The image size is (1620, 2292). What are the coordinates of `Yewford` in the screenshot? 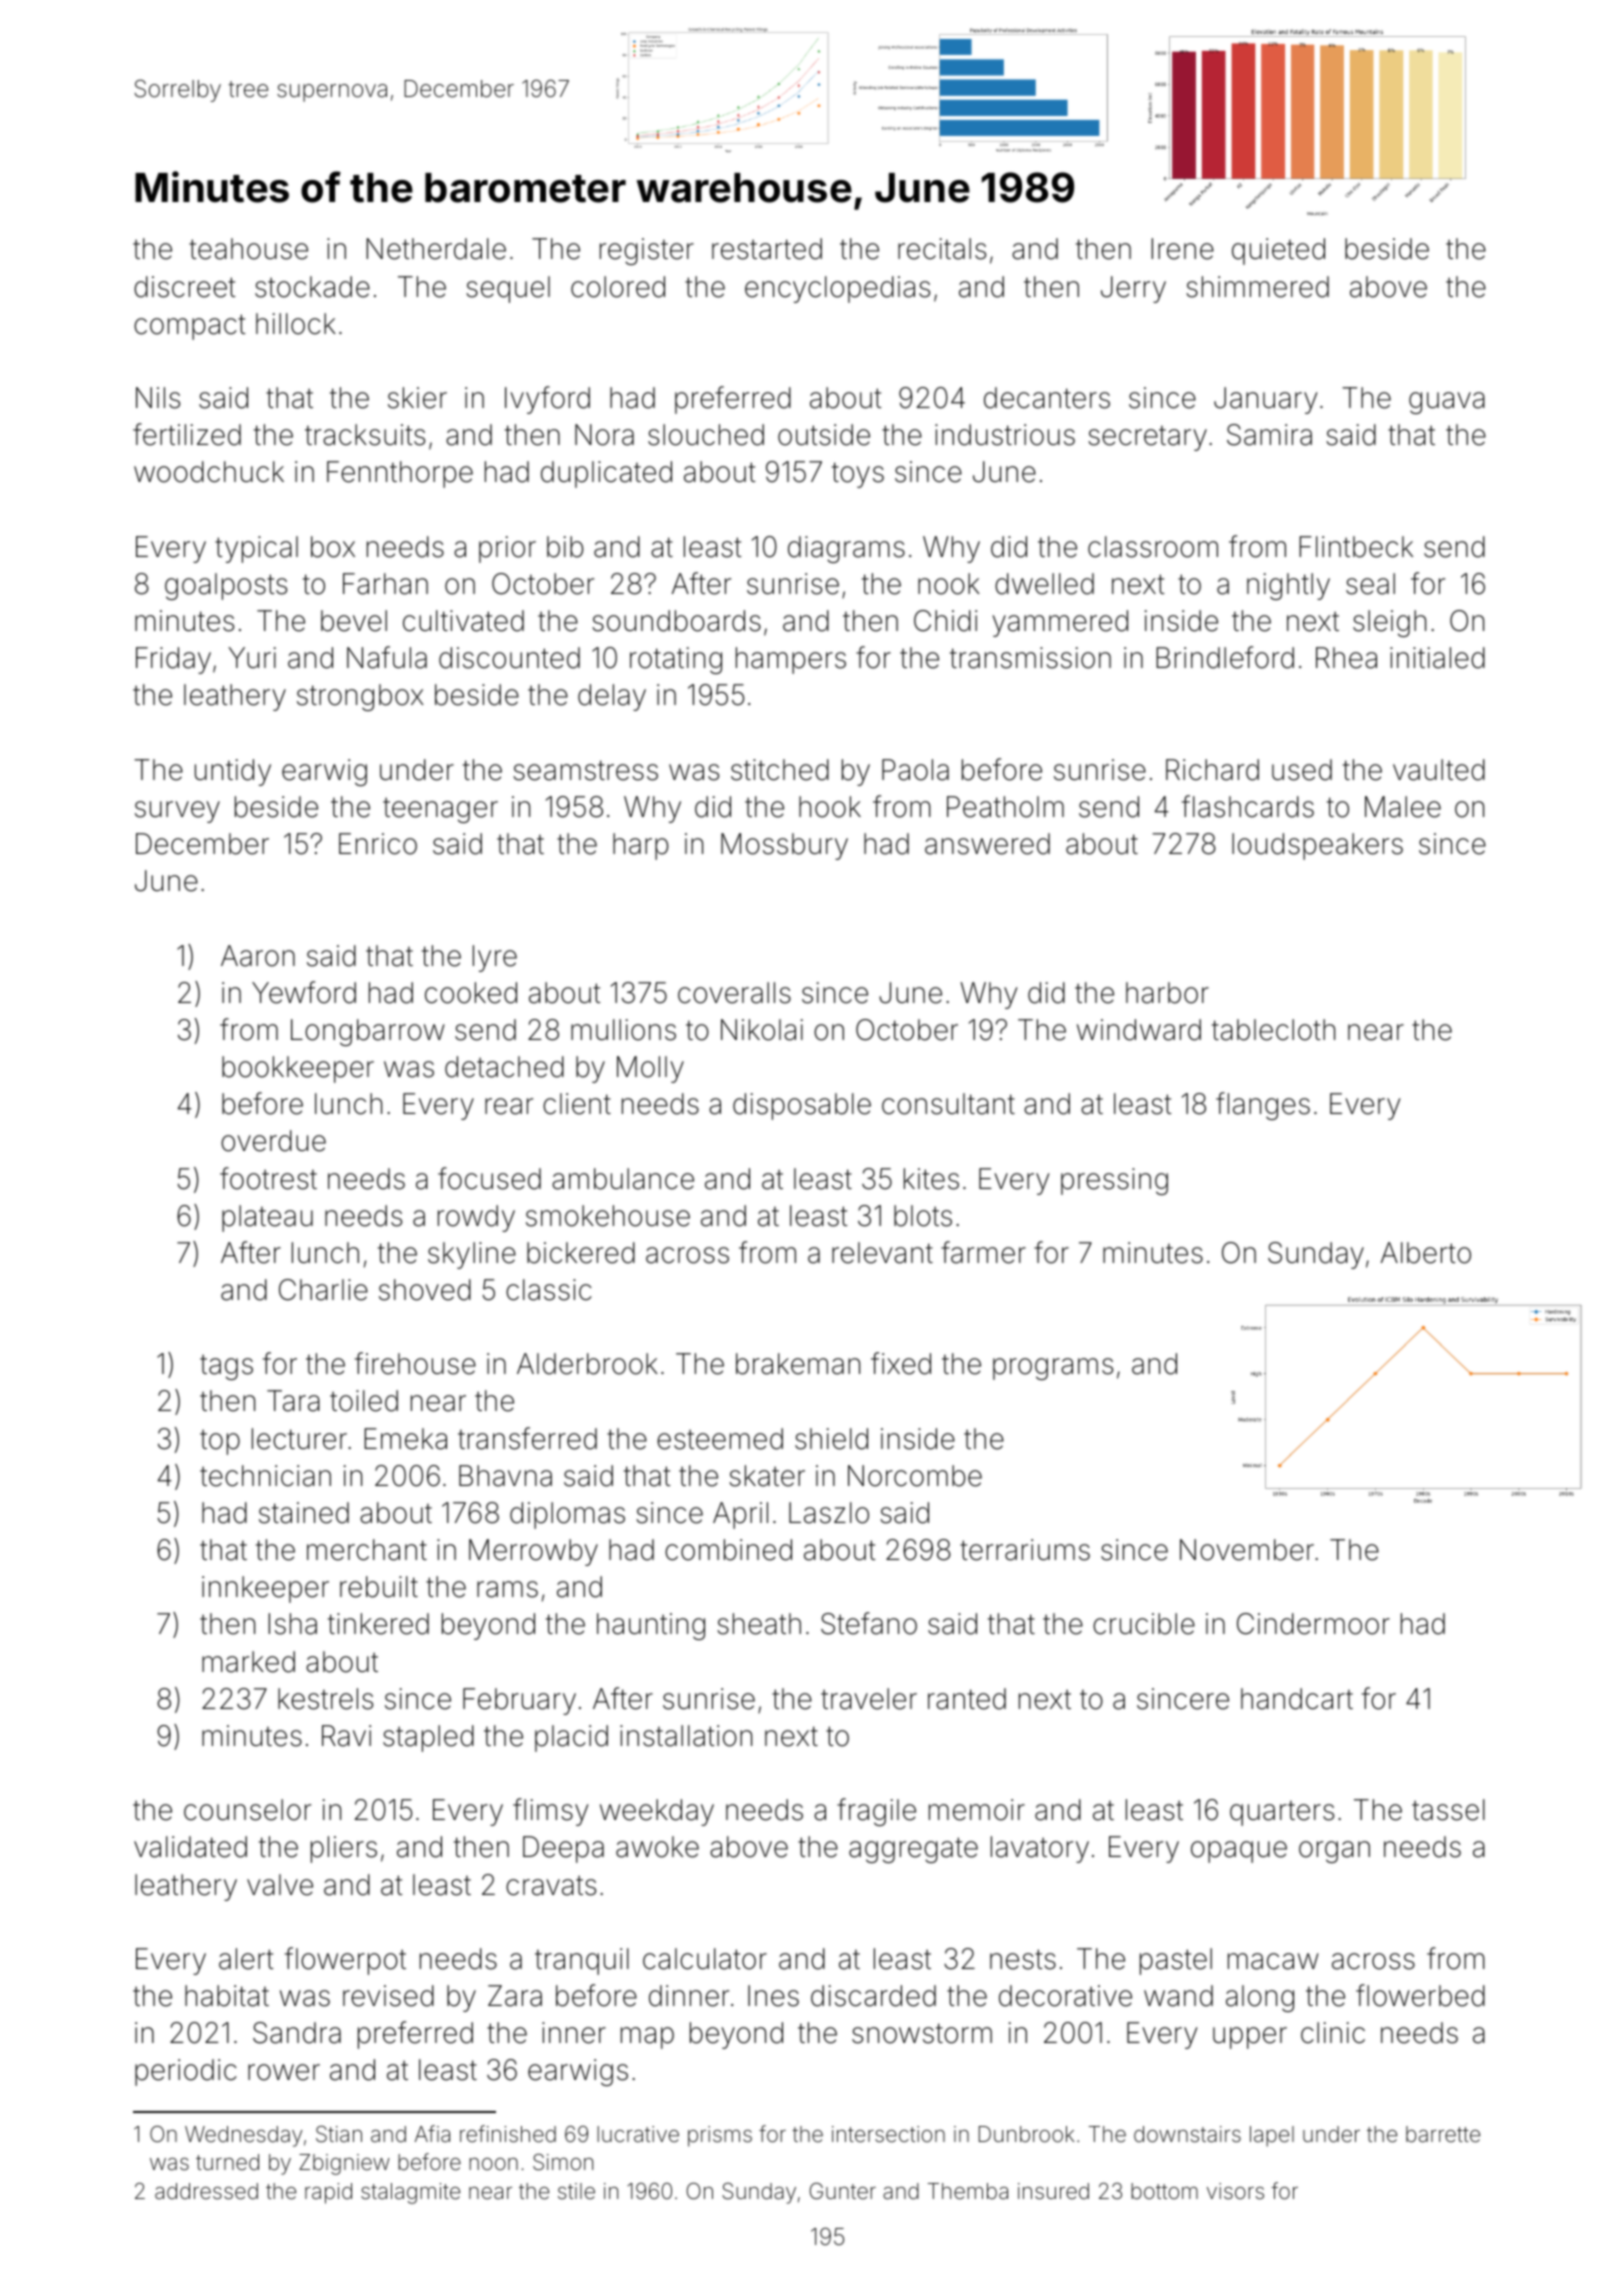 It's located at (304, 992).
